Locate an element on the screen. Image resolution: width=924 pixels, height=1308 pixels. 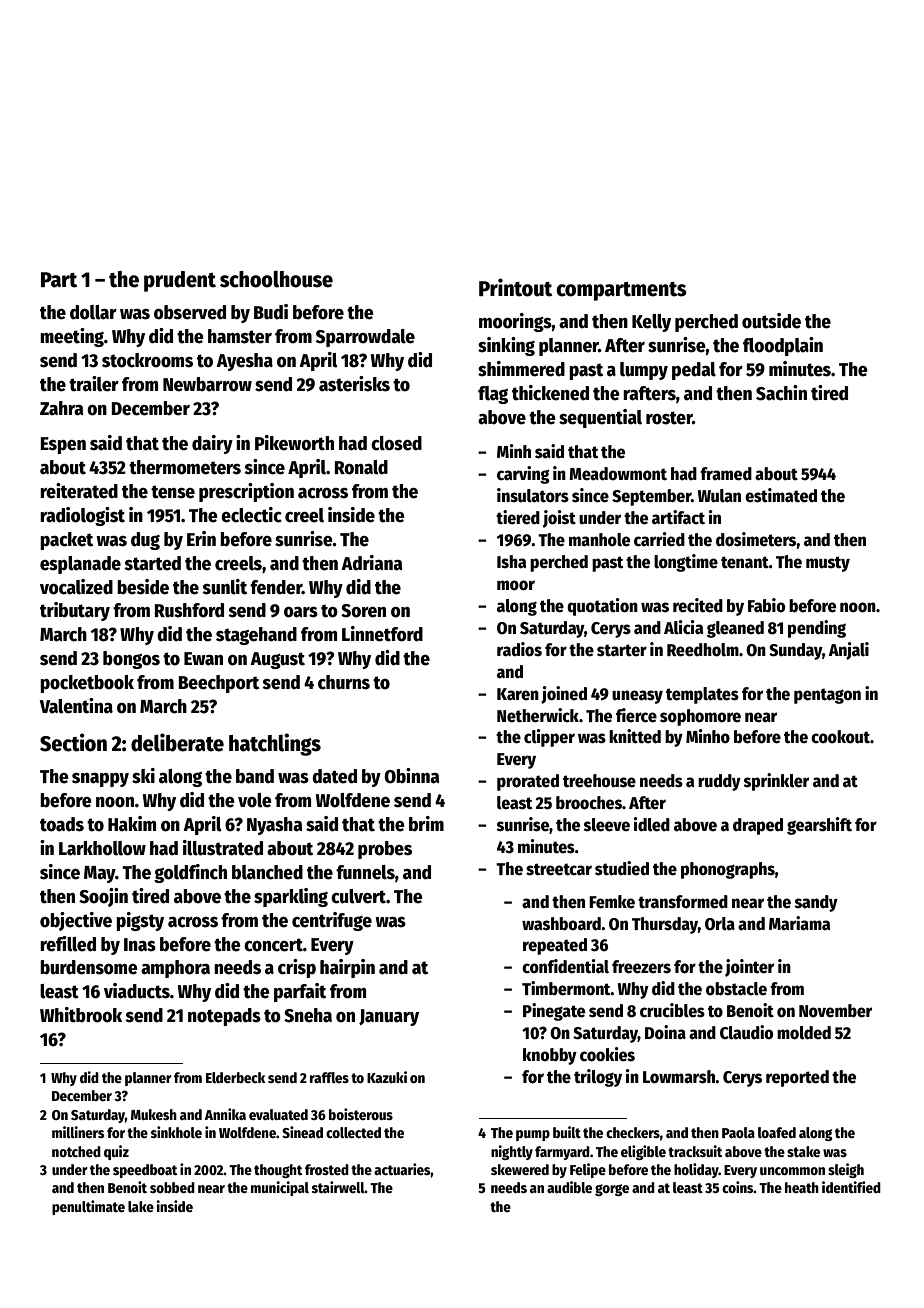
confidential is located at coordinates (565, 966).
